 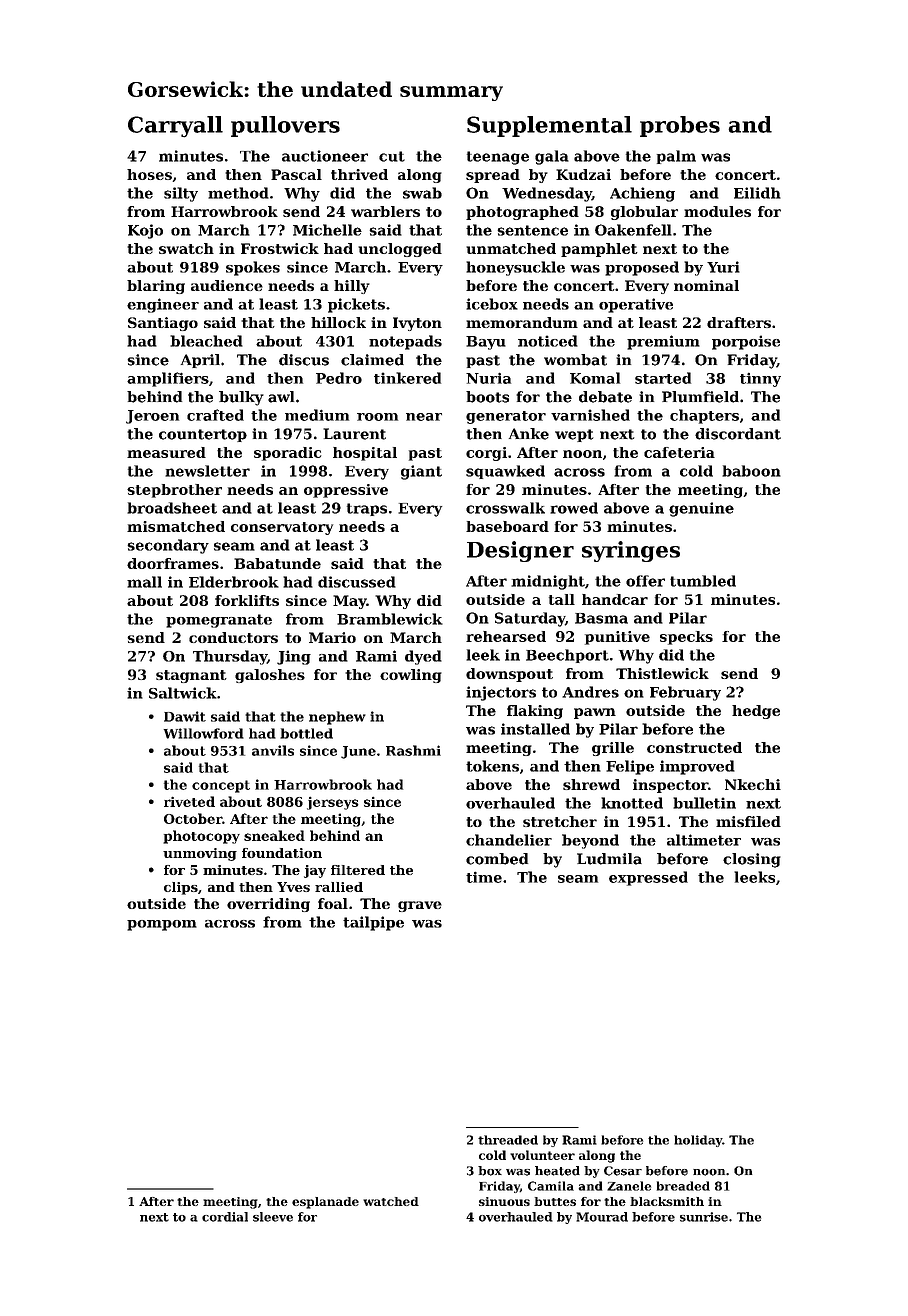 What do you see at coordinates (679, 452) in the screenshot?
I see `cafeteria` at bounding box center [679, 452].
